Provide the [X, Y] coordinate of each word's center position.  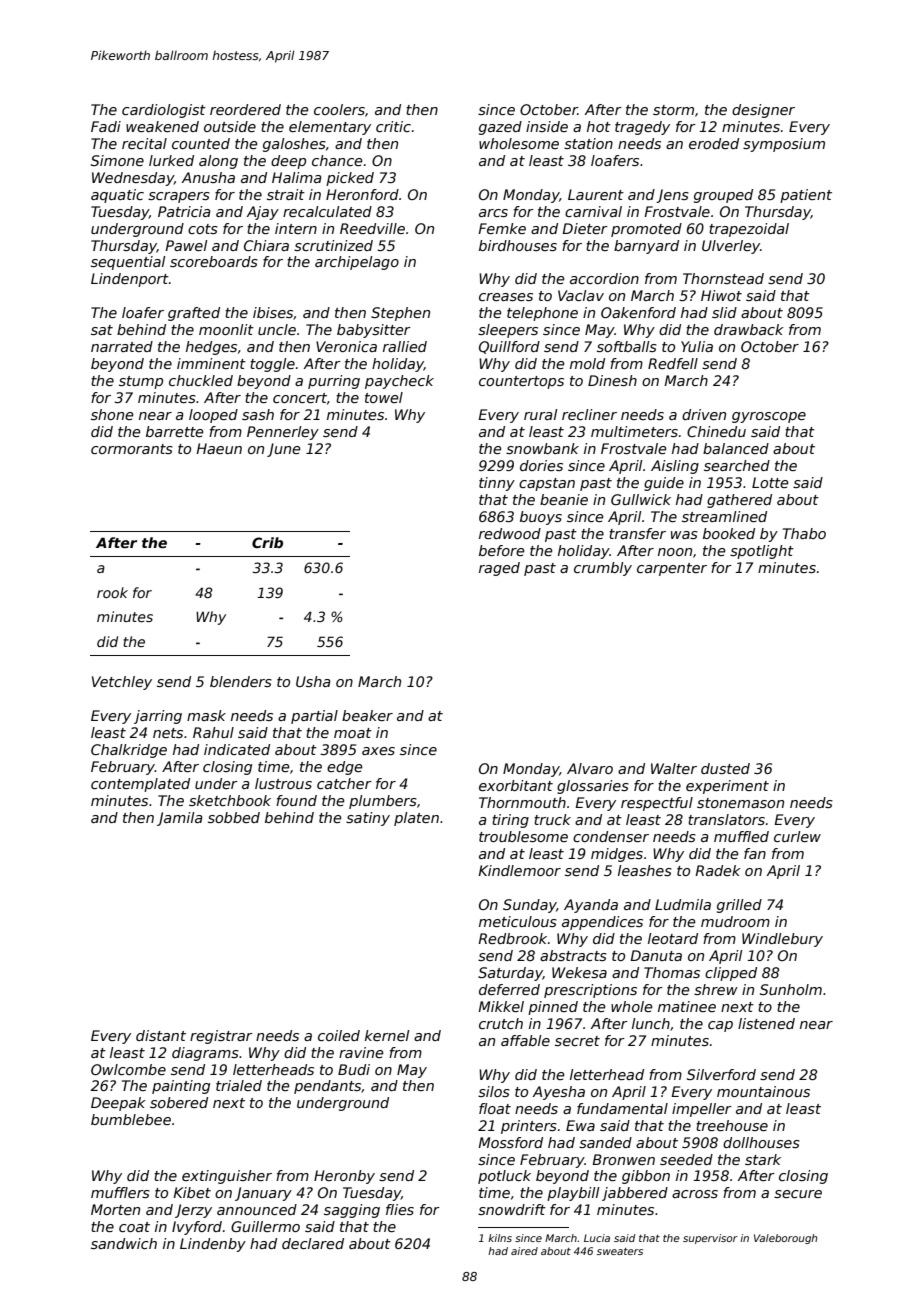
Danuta [656, 955]
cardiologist [164, 111]
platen [416, 819]
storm [673, 110]
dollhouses [761, 1142]
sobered [179, 1102]
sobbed [234, 817]
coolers [339, 109]
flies [400, 1209]
